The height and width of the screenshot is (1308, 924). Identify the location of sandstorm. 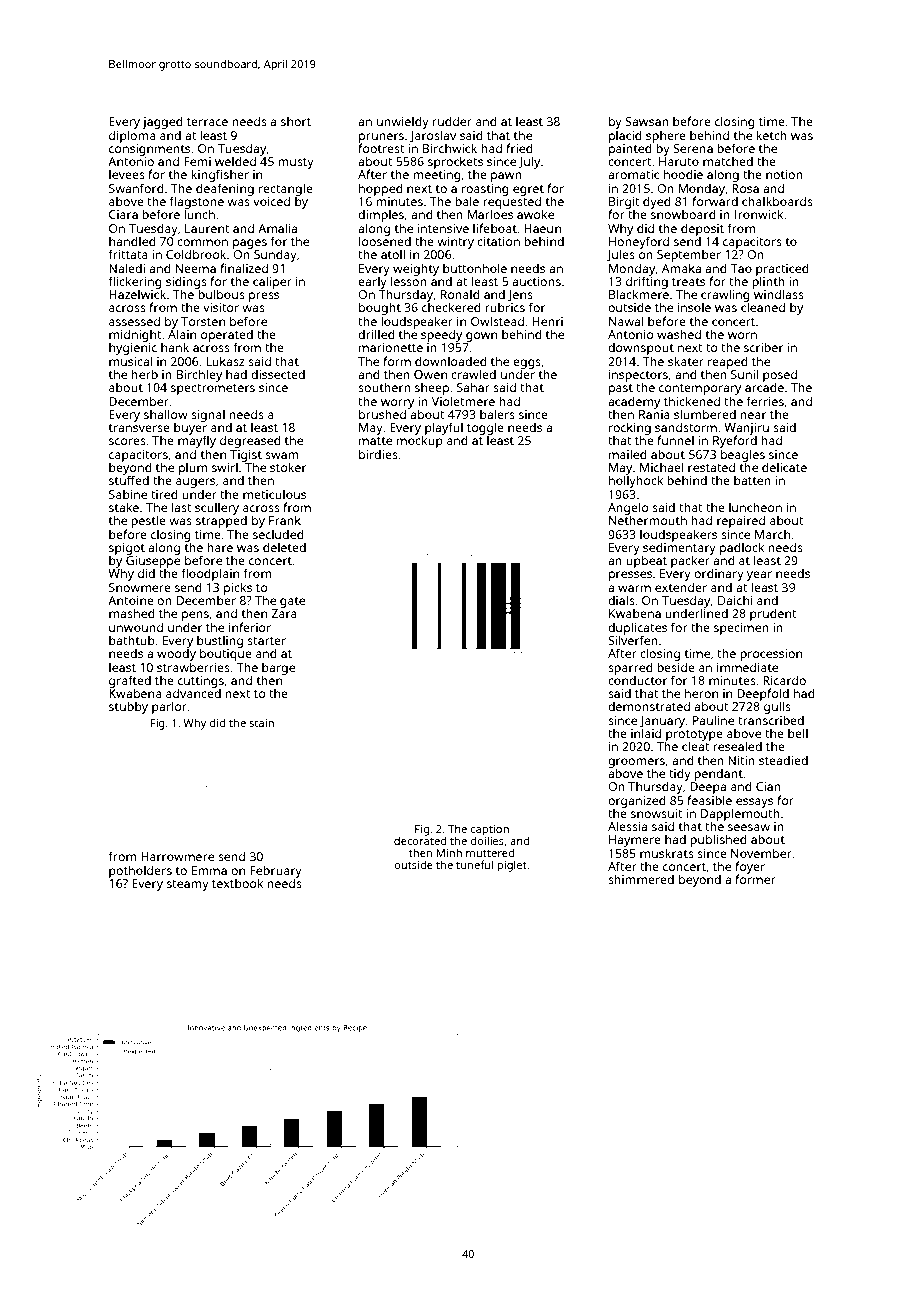
(686, 427).
